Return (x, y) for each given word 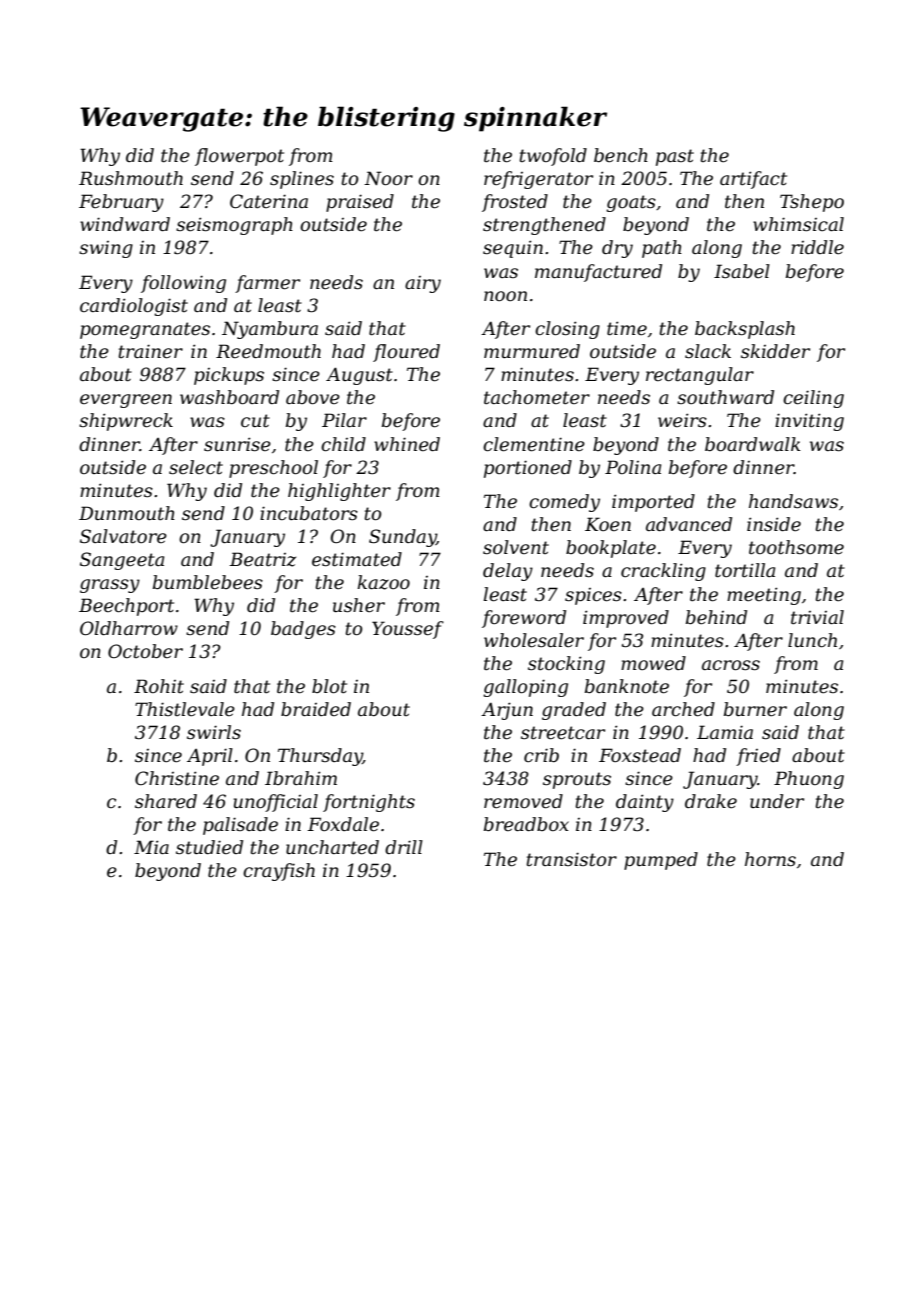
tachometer (537, 397)
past (675, 157)
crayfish (279, 872)
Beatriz (262, 559)
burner (755, 709)
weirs (682, 420)
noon (505, 296)
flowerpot (239, 157)
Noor (388, 178)
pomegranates (145, 330)
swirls (214, 732)
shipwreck (126, 422)
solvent (516, 547)
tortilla (745, 570)
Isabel (742, 271)
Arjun (507, 711)
